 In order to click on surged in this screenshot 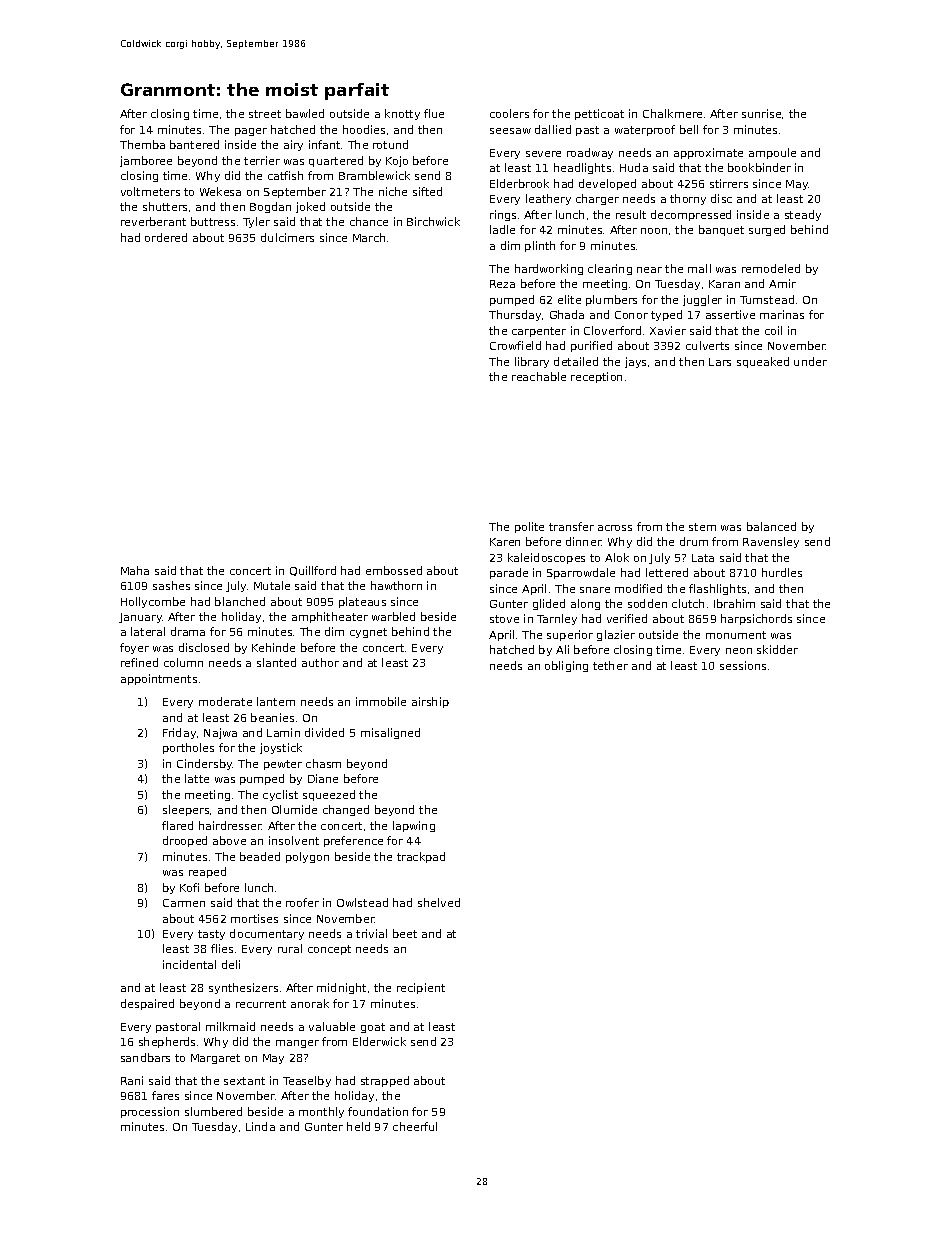, I will do `click(767, 230)`.
